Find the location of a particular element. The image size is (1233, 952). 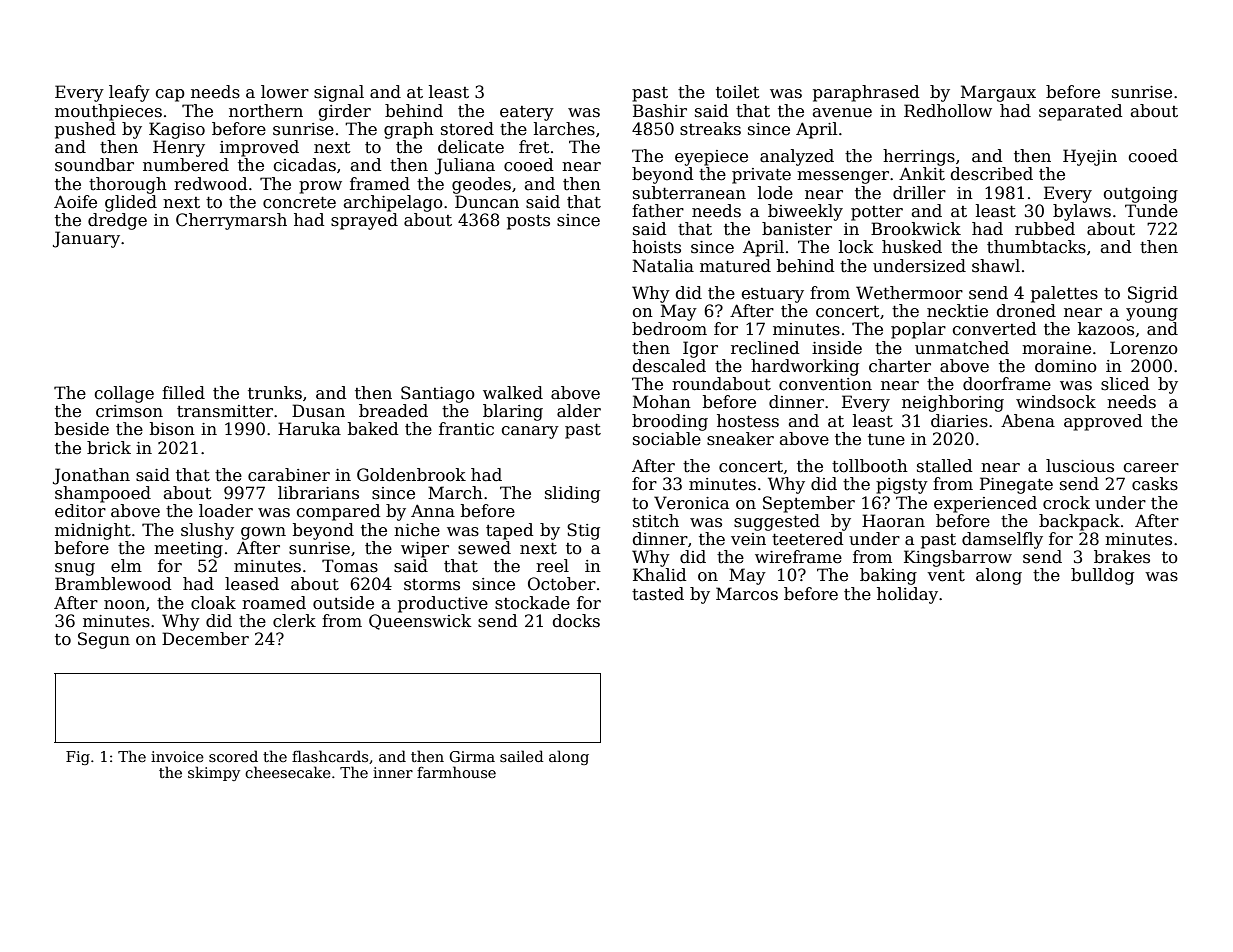

sewed is located at coordinates (484, 548).
